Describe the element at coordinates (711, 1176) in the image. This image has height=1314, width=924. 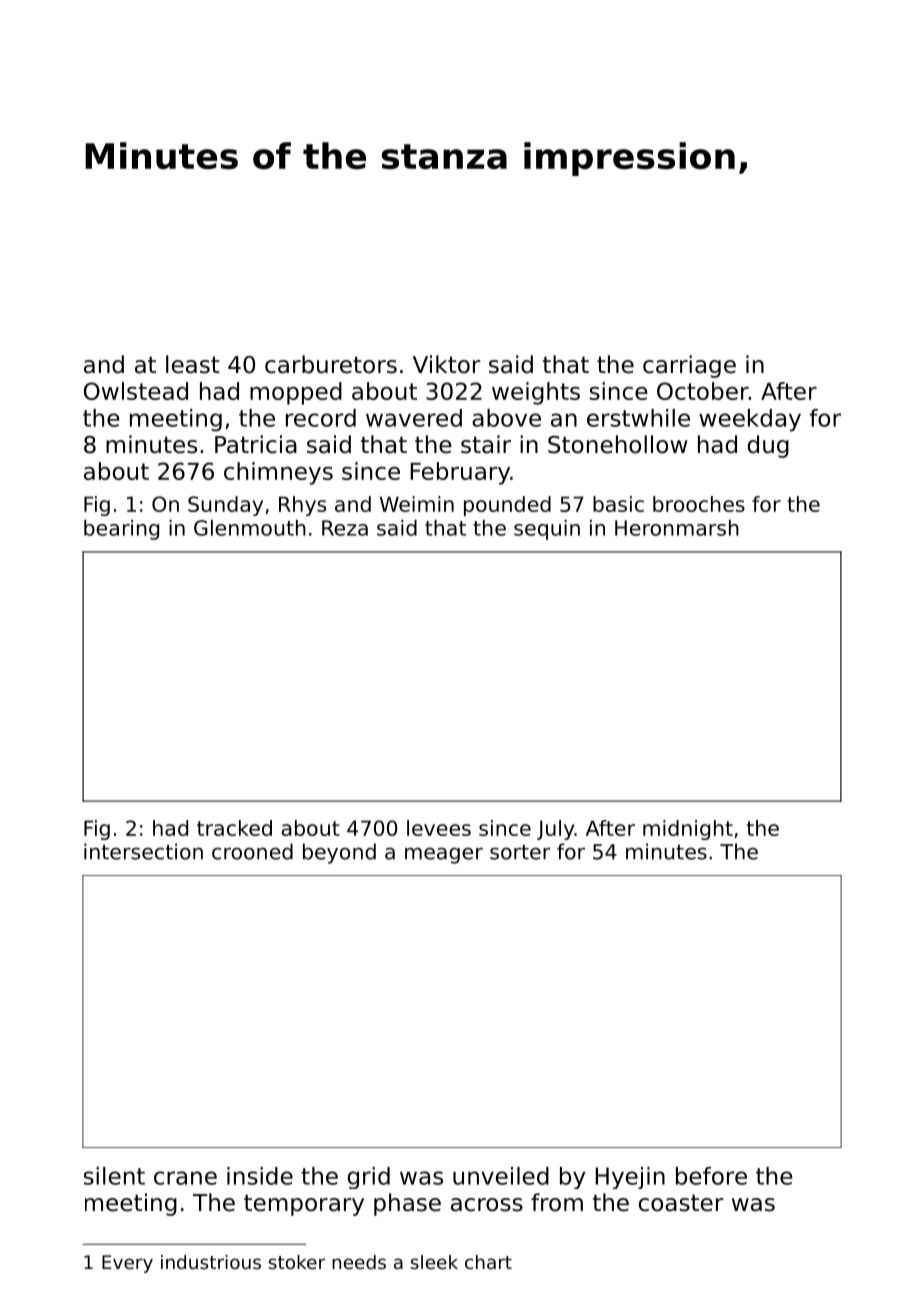
I see `before` at that location.
